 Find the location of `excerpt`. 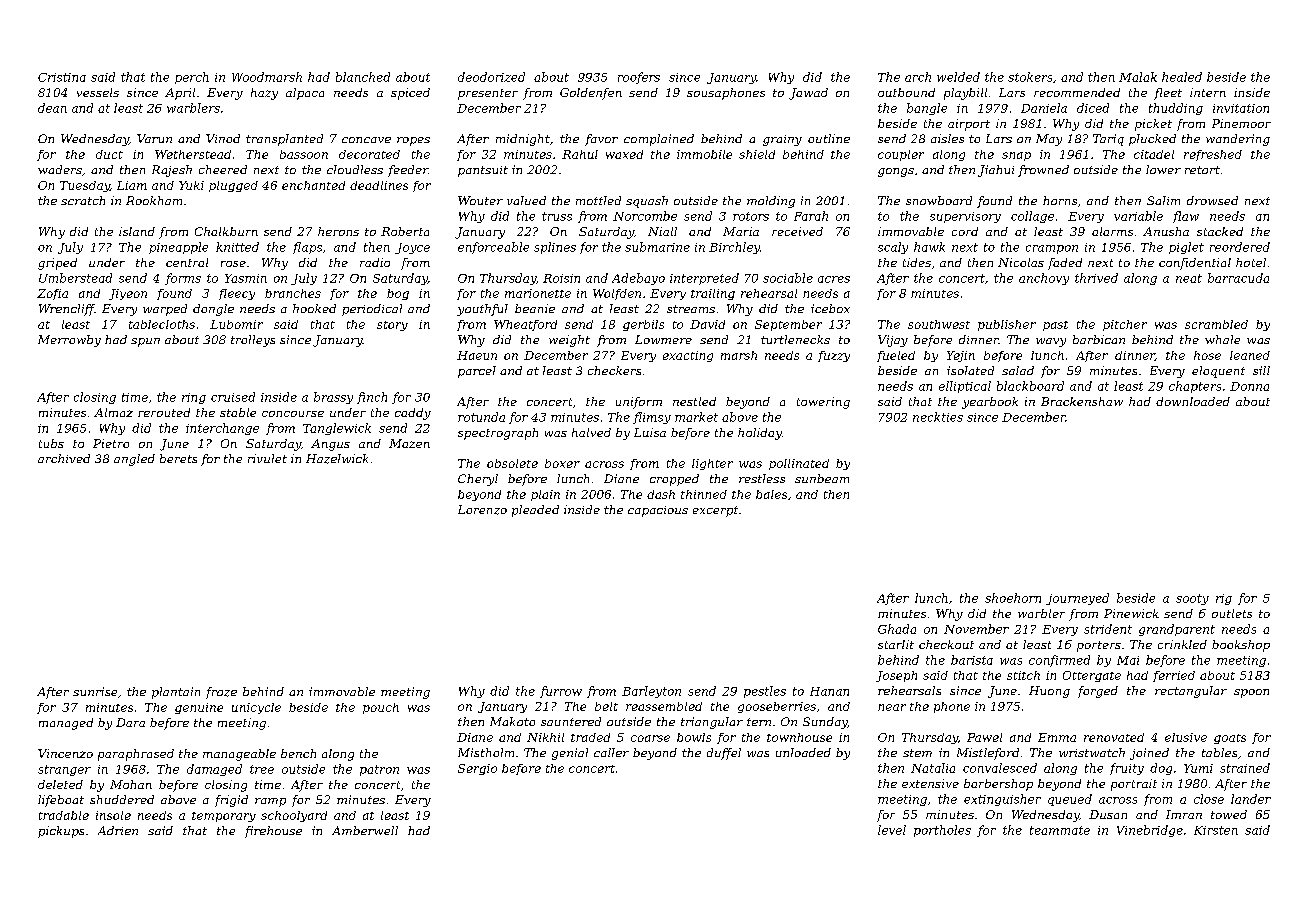

excerpt is located at coordinates (715, 511).
